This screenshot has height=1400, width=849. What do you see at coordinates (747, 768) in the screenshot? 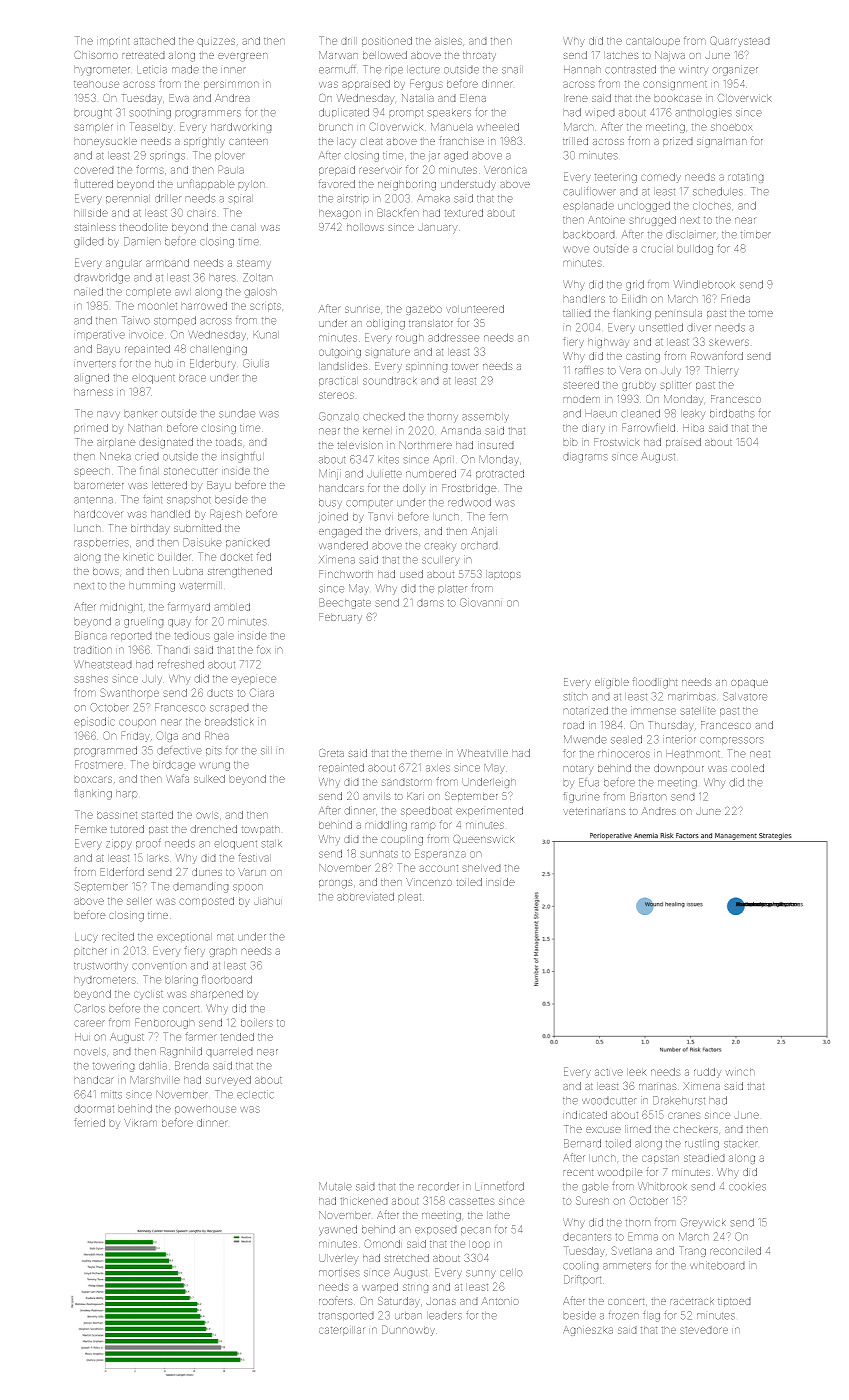
I see `cooled` at bounding box center [747, 768].
